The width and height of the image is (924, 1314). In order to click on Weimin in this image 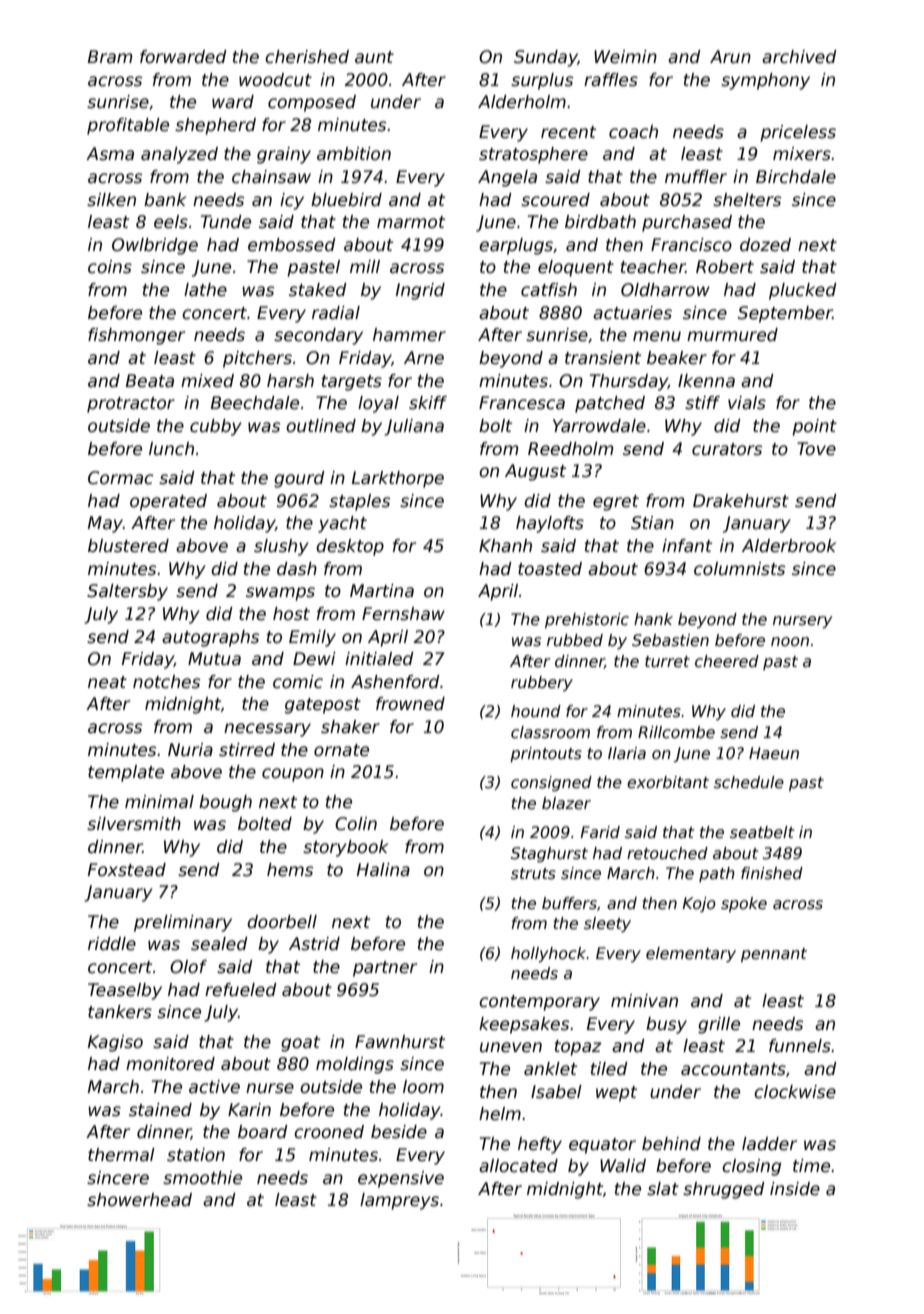, I will do `click(625, 57)`.
